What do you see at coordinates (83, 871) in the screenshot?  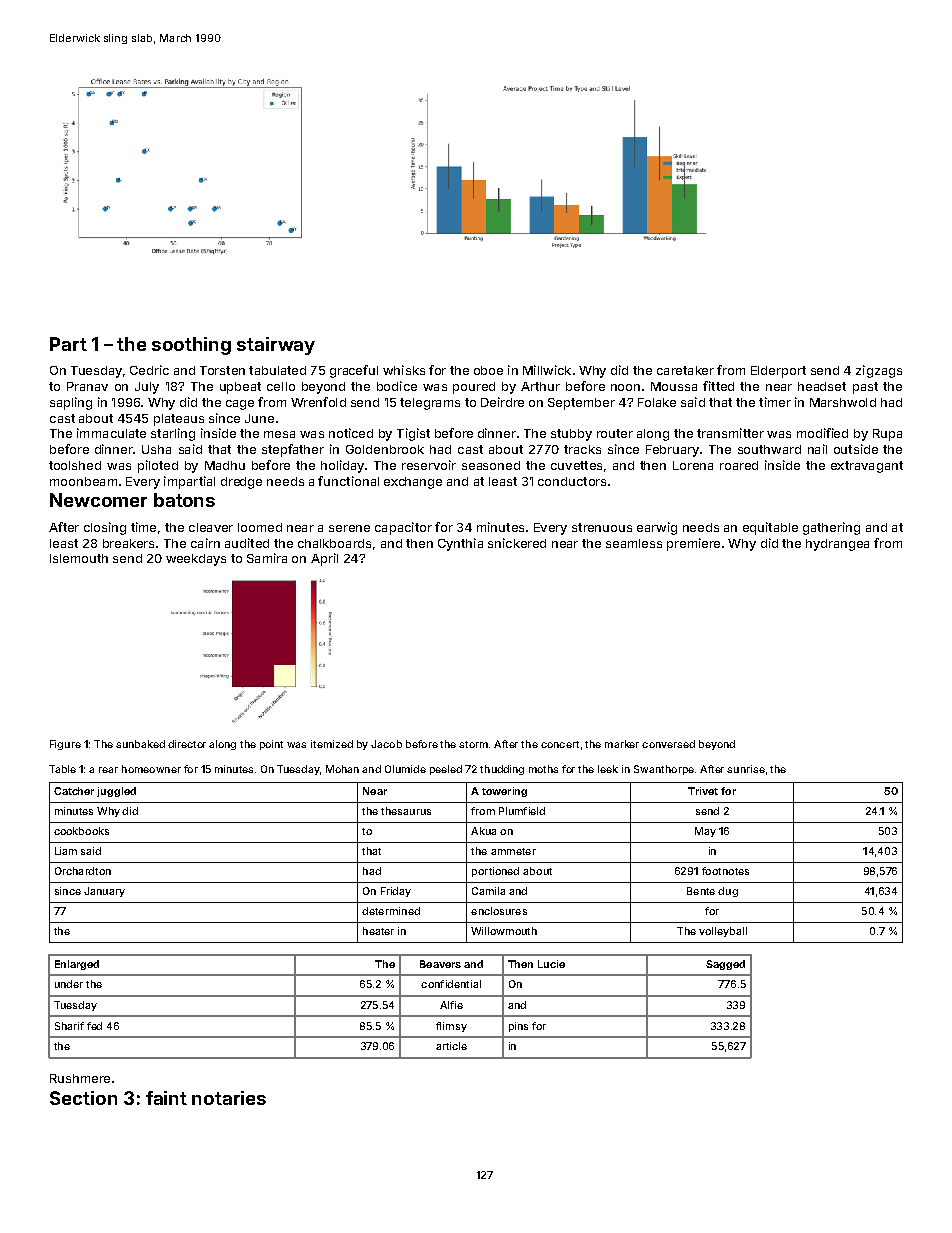 I see `Orchardton` at bounding box center [83, 871].
